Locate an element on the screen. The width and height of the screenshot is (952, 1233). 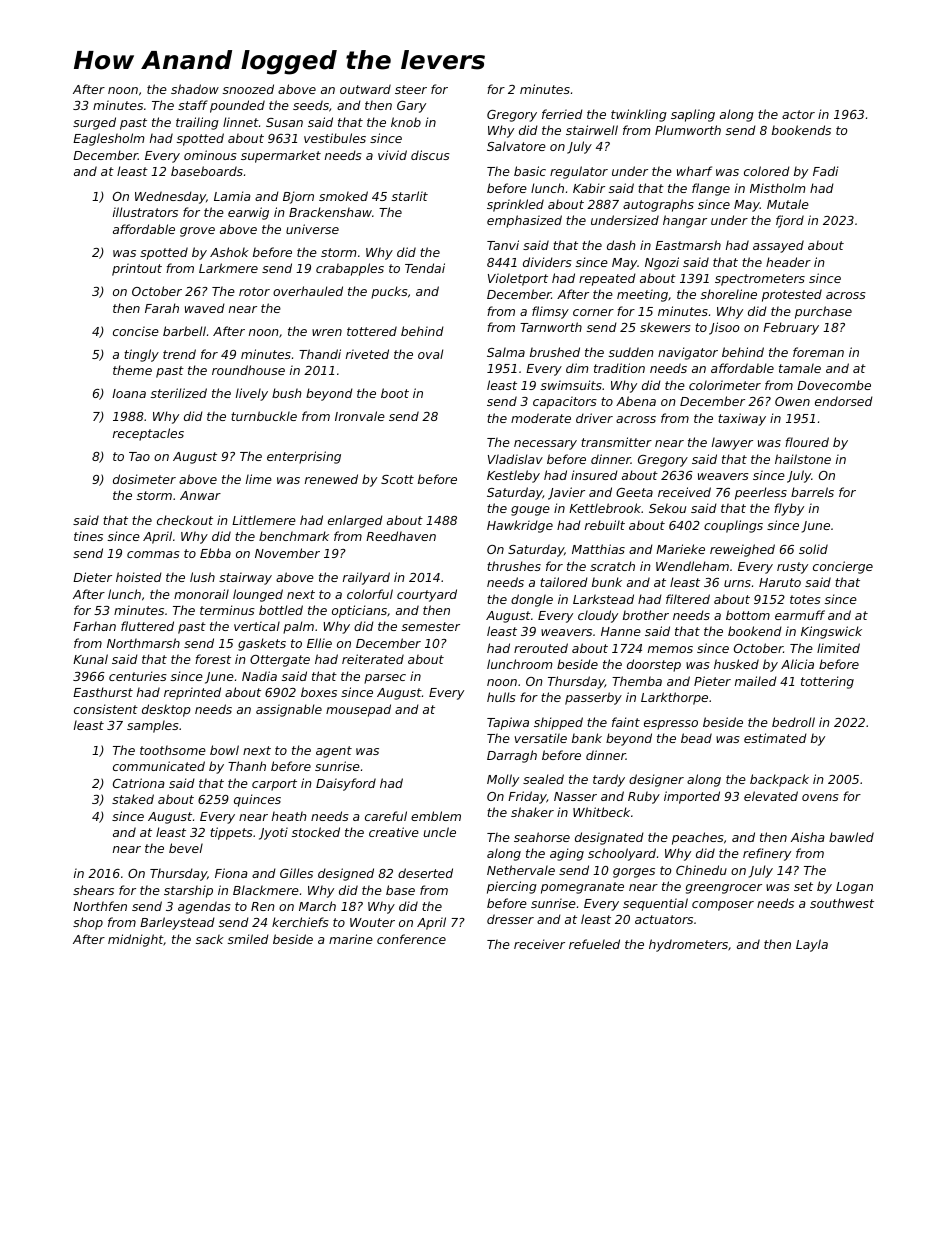
Salvatore is located at coordinates (516, 146).
